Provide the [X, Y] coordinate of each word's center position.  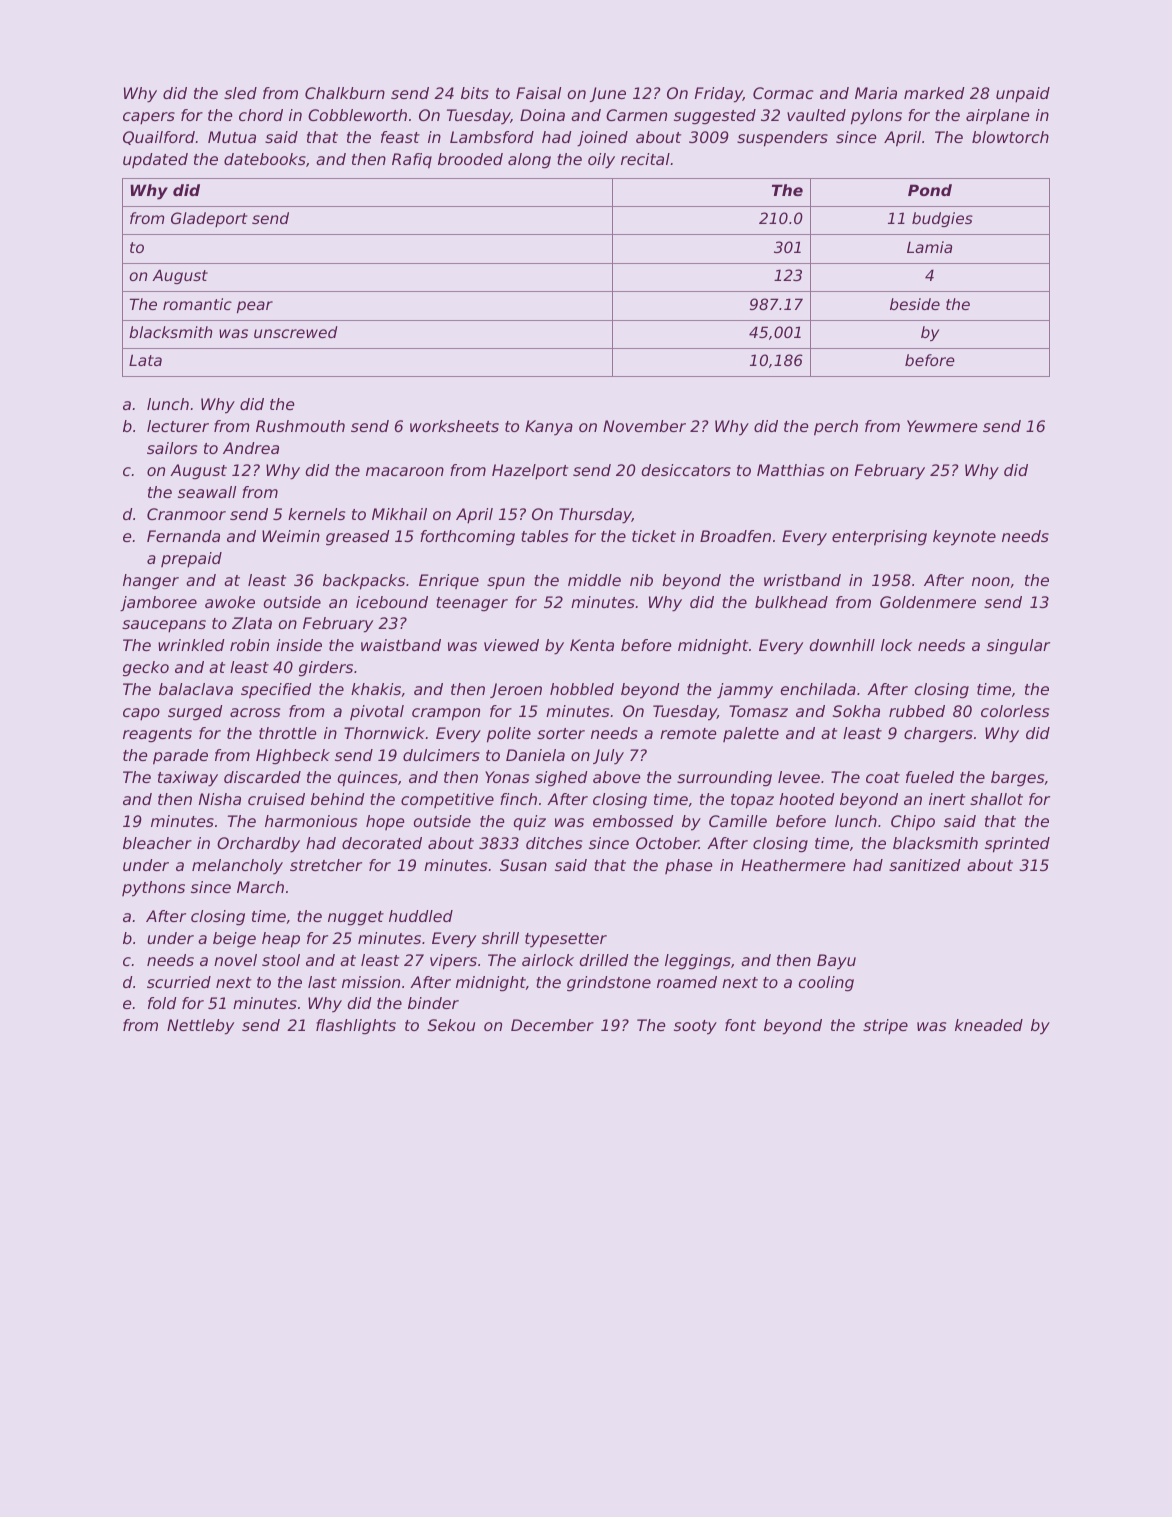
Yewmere [942, 426]
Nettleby [200, 1027]
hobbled [582, 689]
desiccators [686, 470]
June [608, 94]
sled [240, 93]
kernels [316, 514]
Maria [876, 93]
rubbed [917, 711]
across [255, 712]
